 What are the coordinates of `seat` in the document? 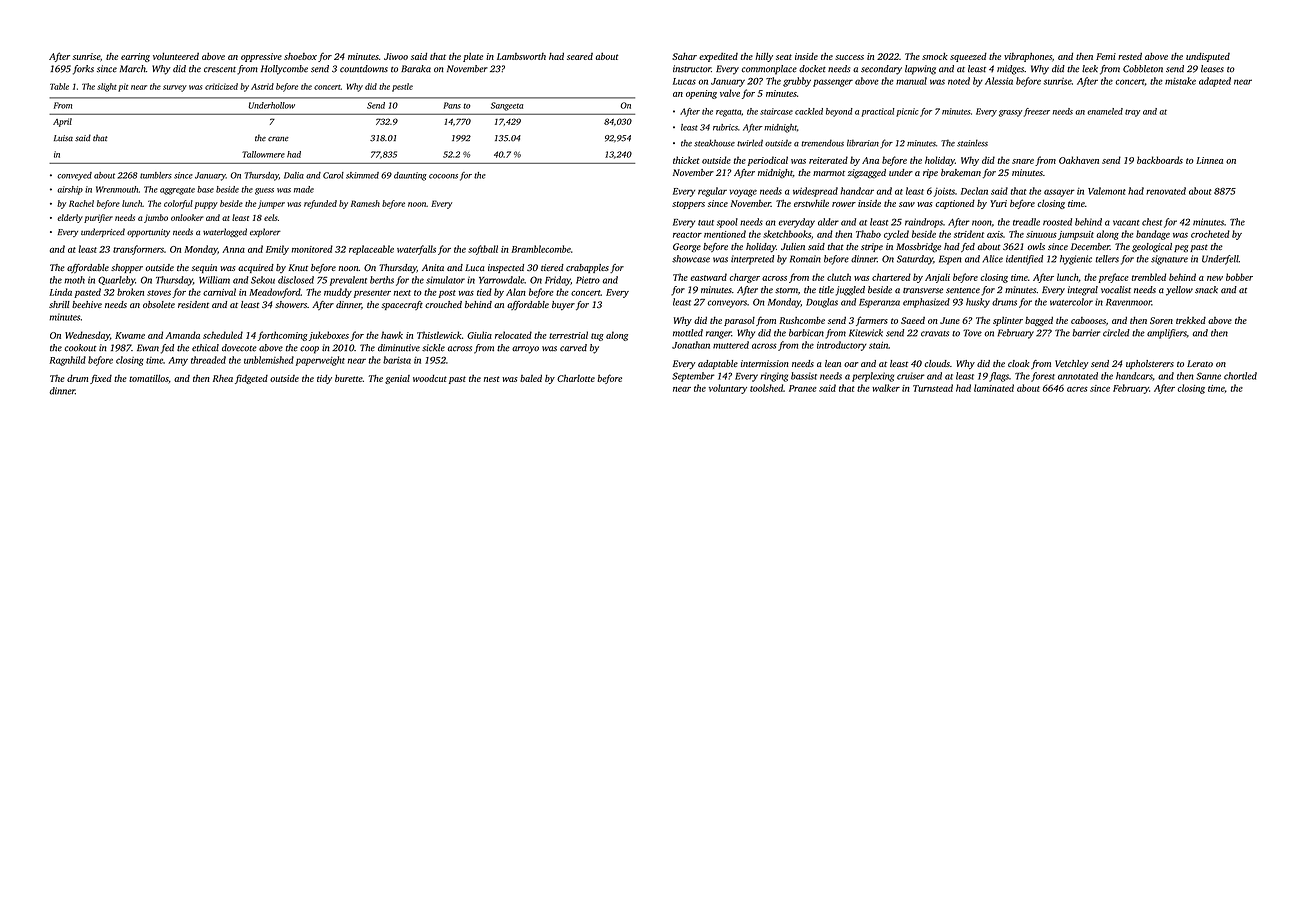 It's located at (784, 57).
